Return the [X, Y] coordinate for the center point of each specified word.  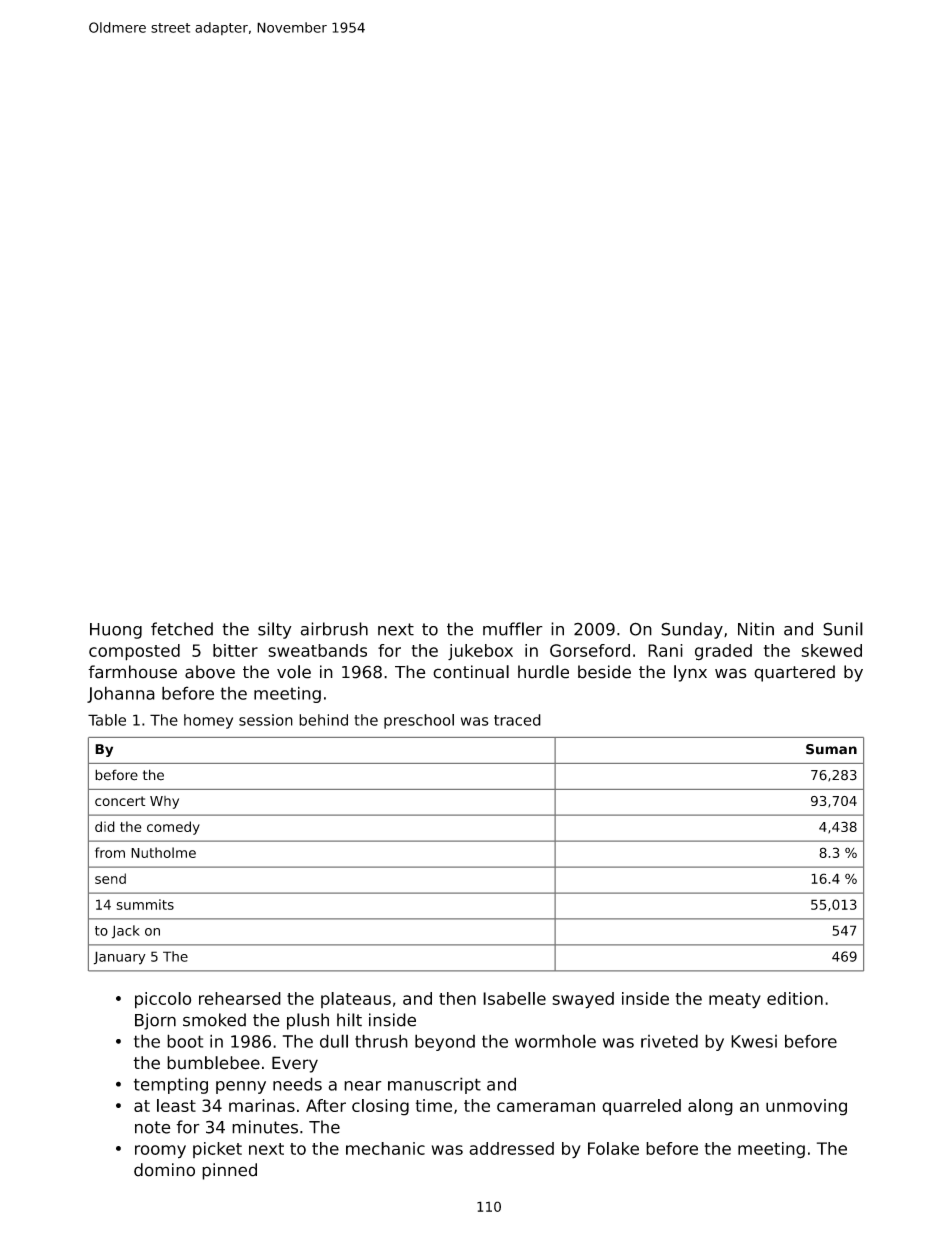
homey [208, 721]
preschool [419, 721]
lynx [690, 673]
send [110, 878]
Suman [831, 749]
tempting [171, 1086]
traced [517, 720]
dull [334, 1041]
